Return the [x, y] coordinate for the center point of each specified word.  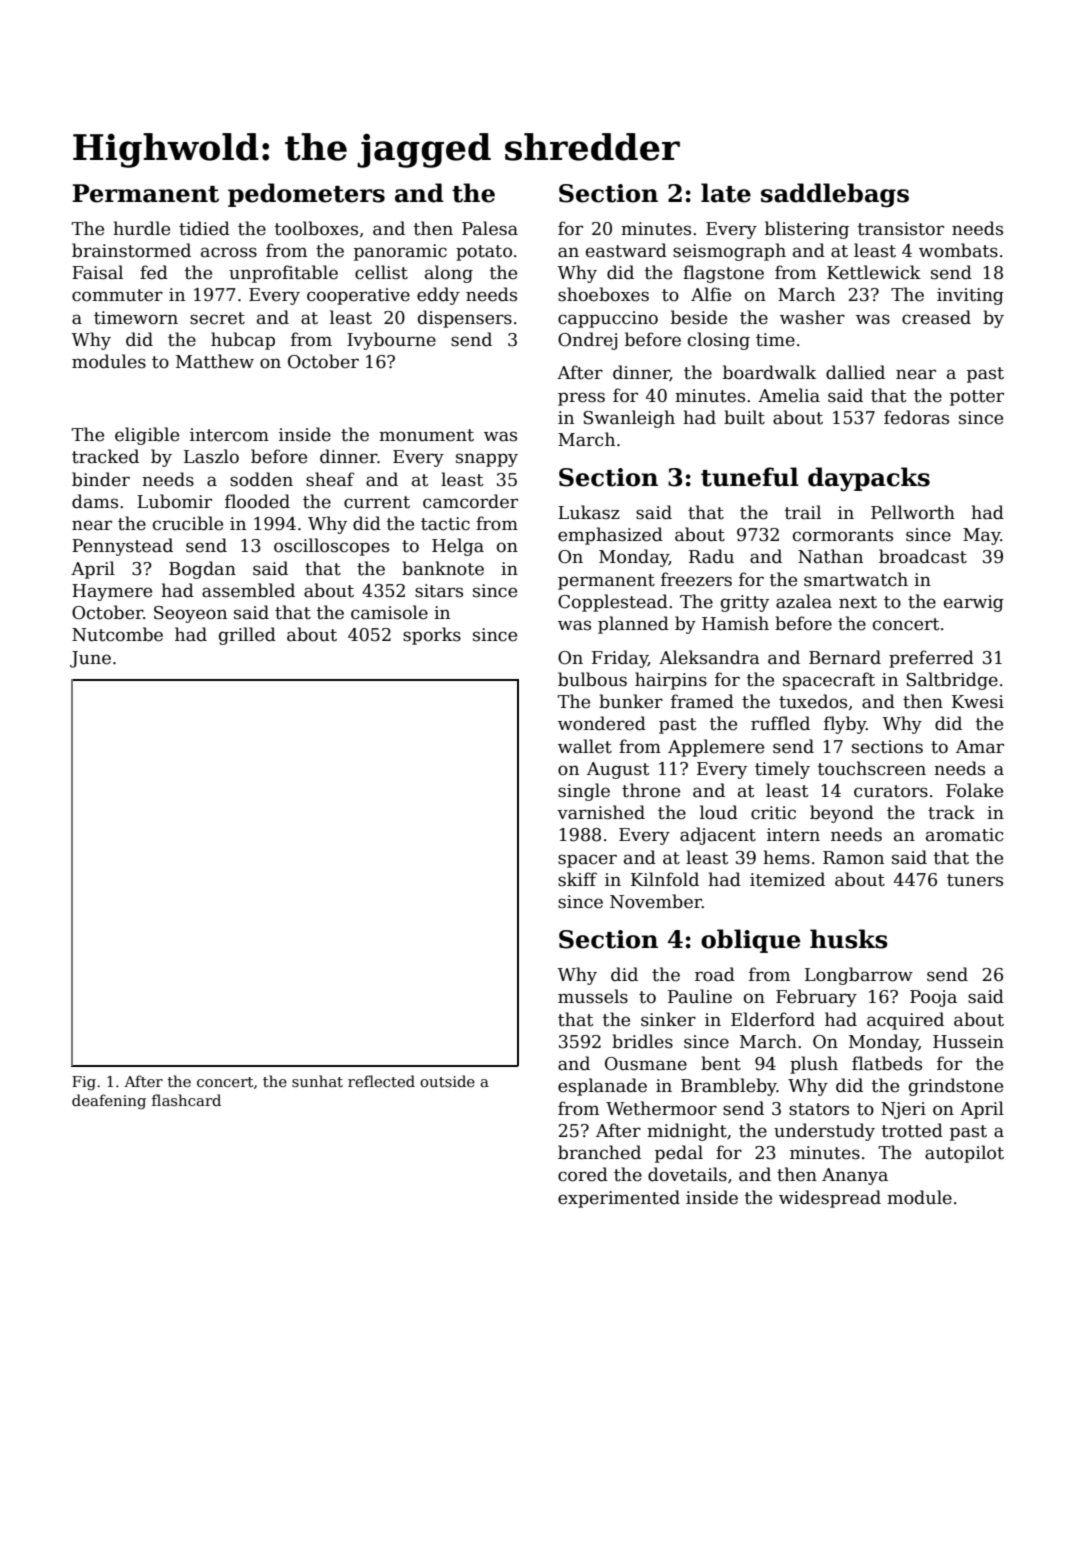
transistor [901, 229]
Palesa [490, 228]
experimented [619, 1199]
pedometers [306, 195]
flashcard [186, 1100]
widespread [830, 1199]
